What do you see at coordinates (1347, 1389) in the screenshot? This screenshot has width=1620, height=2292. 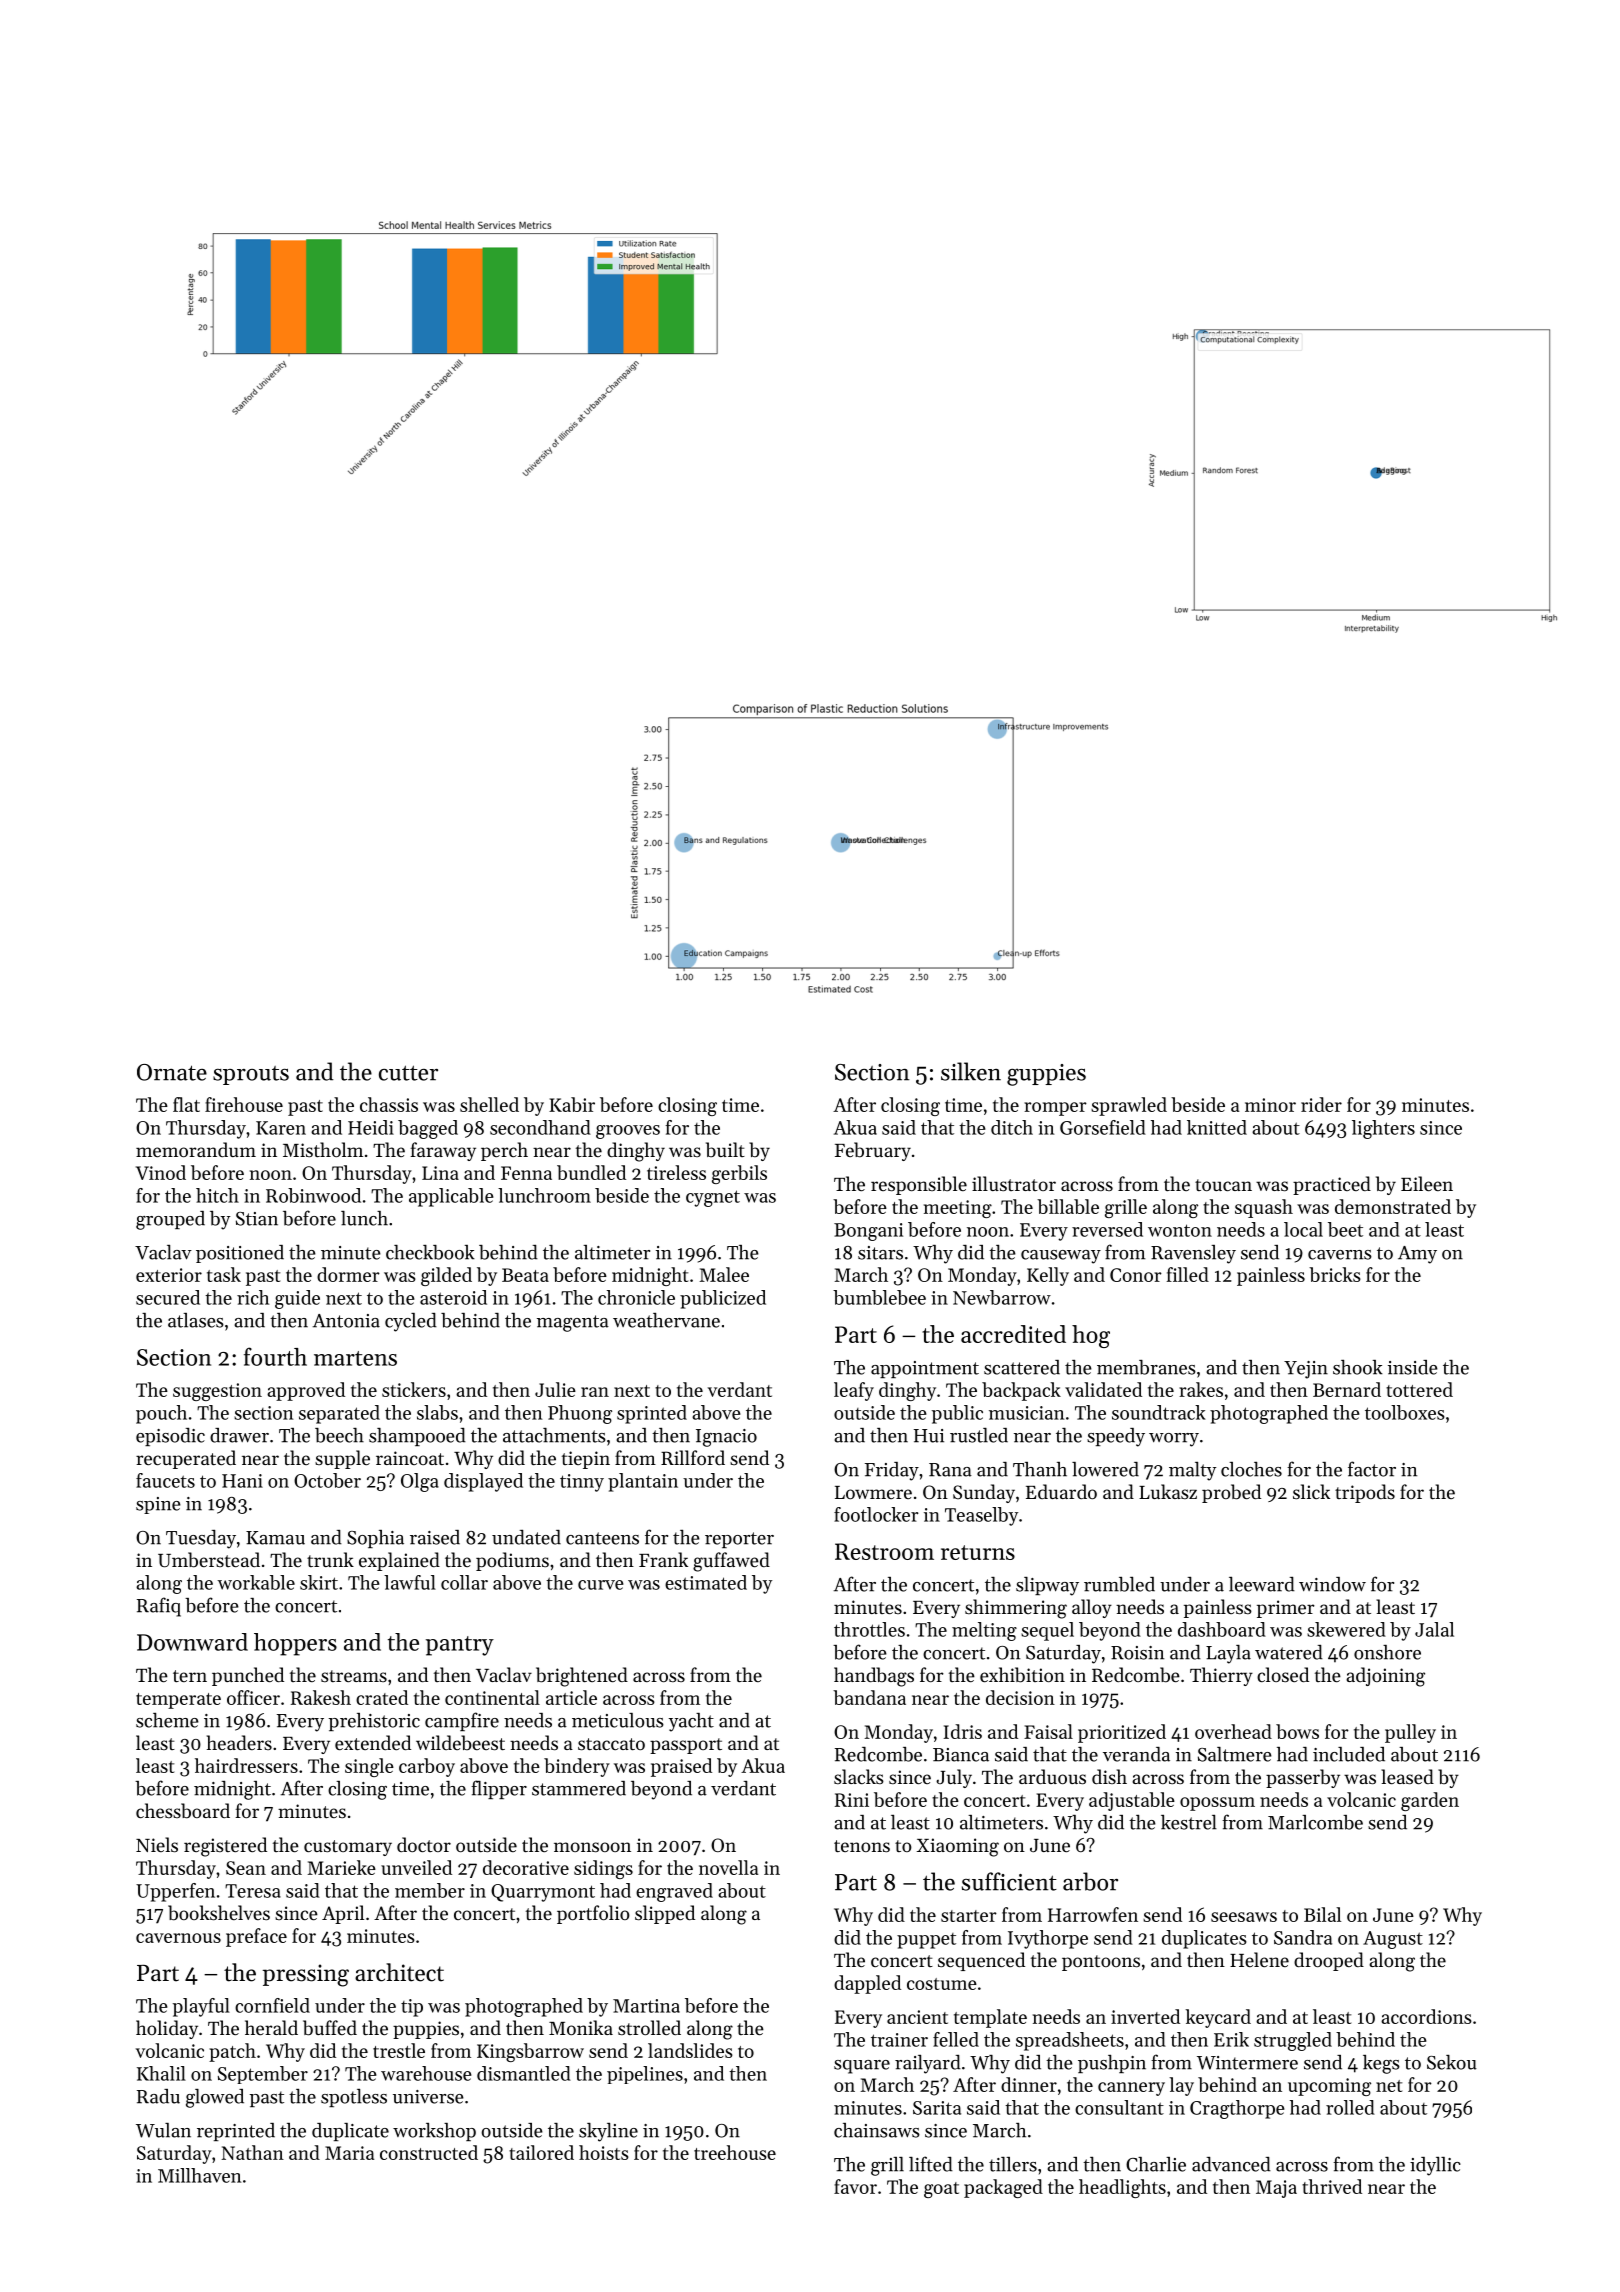 I see `Bernard` at bounding box center [1347, 1389].
